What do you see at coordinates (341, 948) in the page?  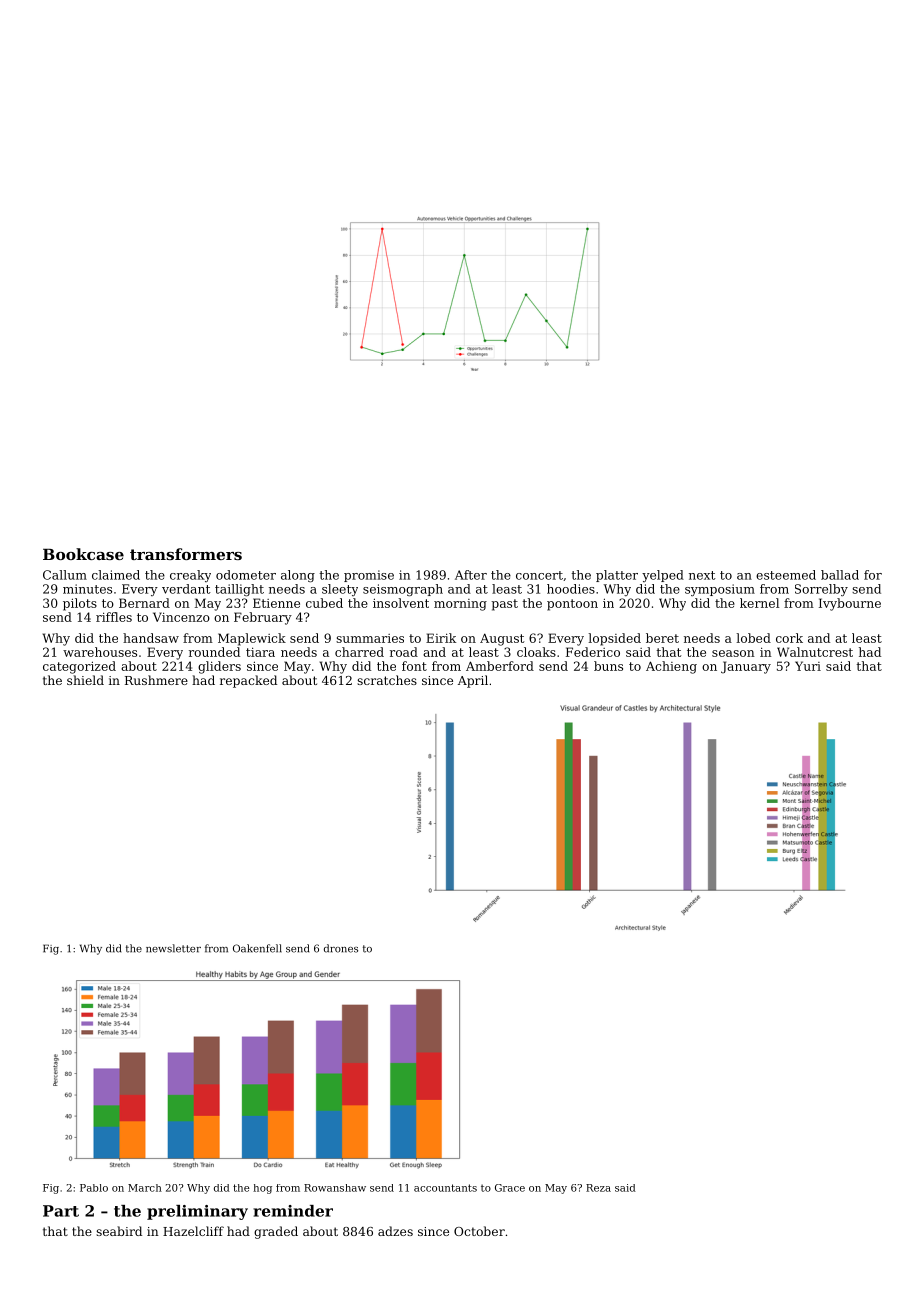 I see `drones` at bounding box center [341, 948].
